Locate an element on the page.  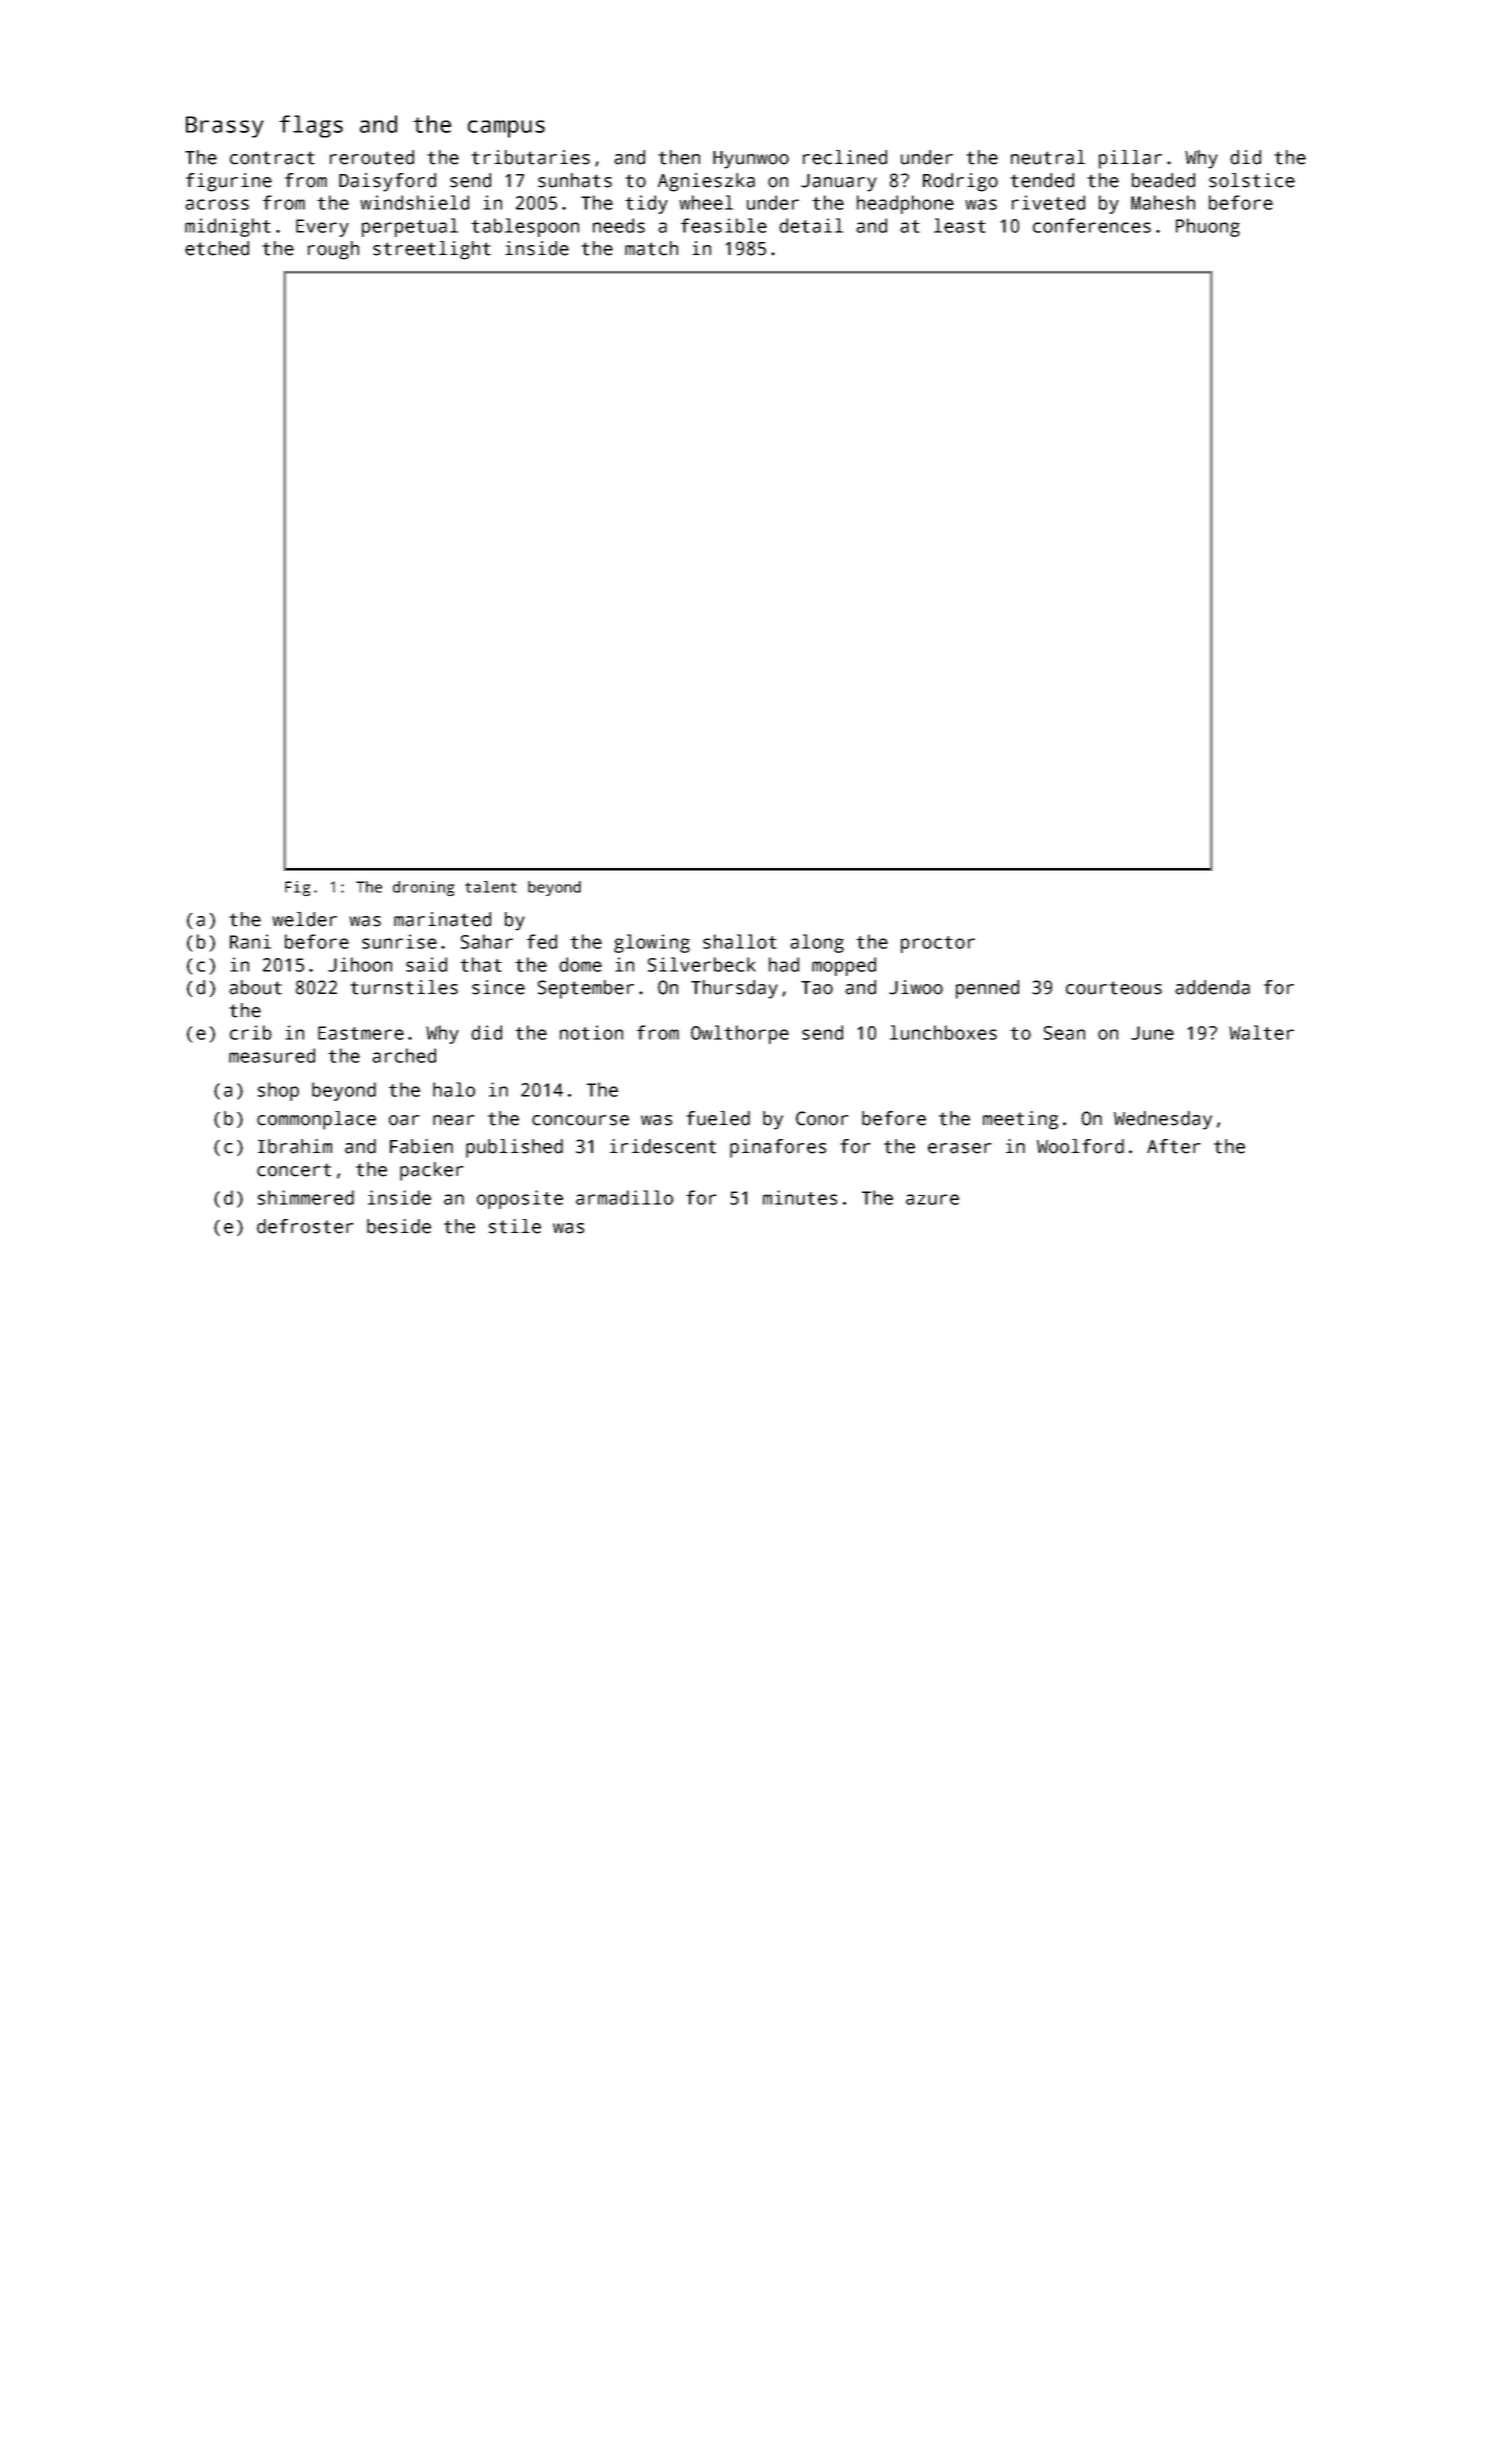
Hyunwoo is located at coordinates (751, 160).
